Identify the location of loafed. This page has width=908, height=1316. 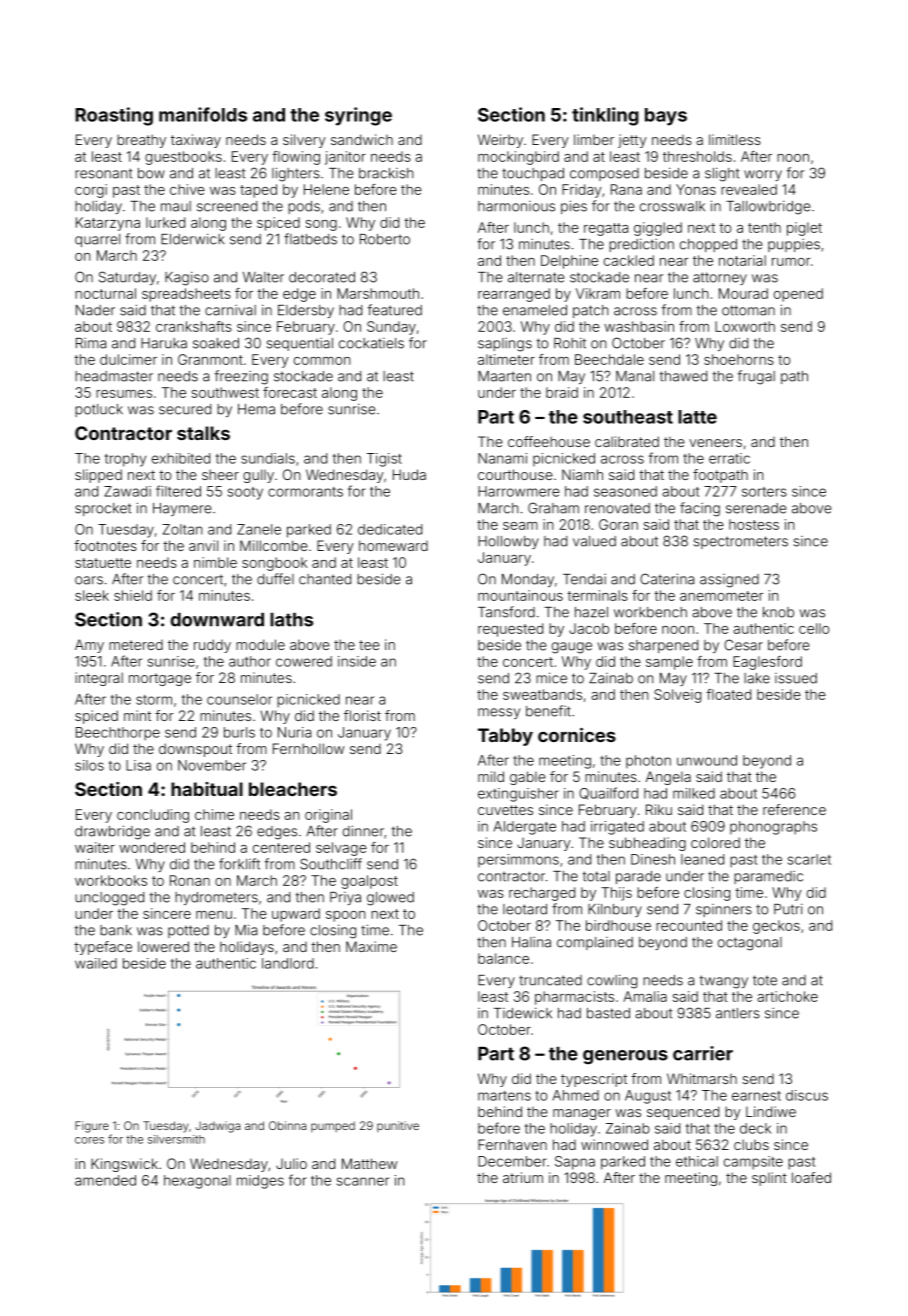
(811, 1177).
